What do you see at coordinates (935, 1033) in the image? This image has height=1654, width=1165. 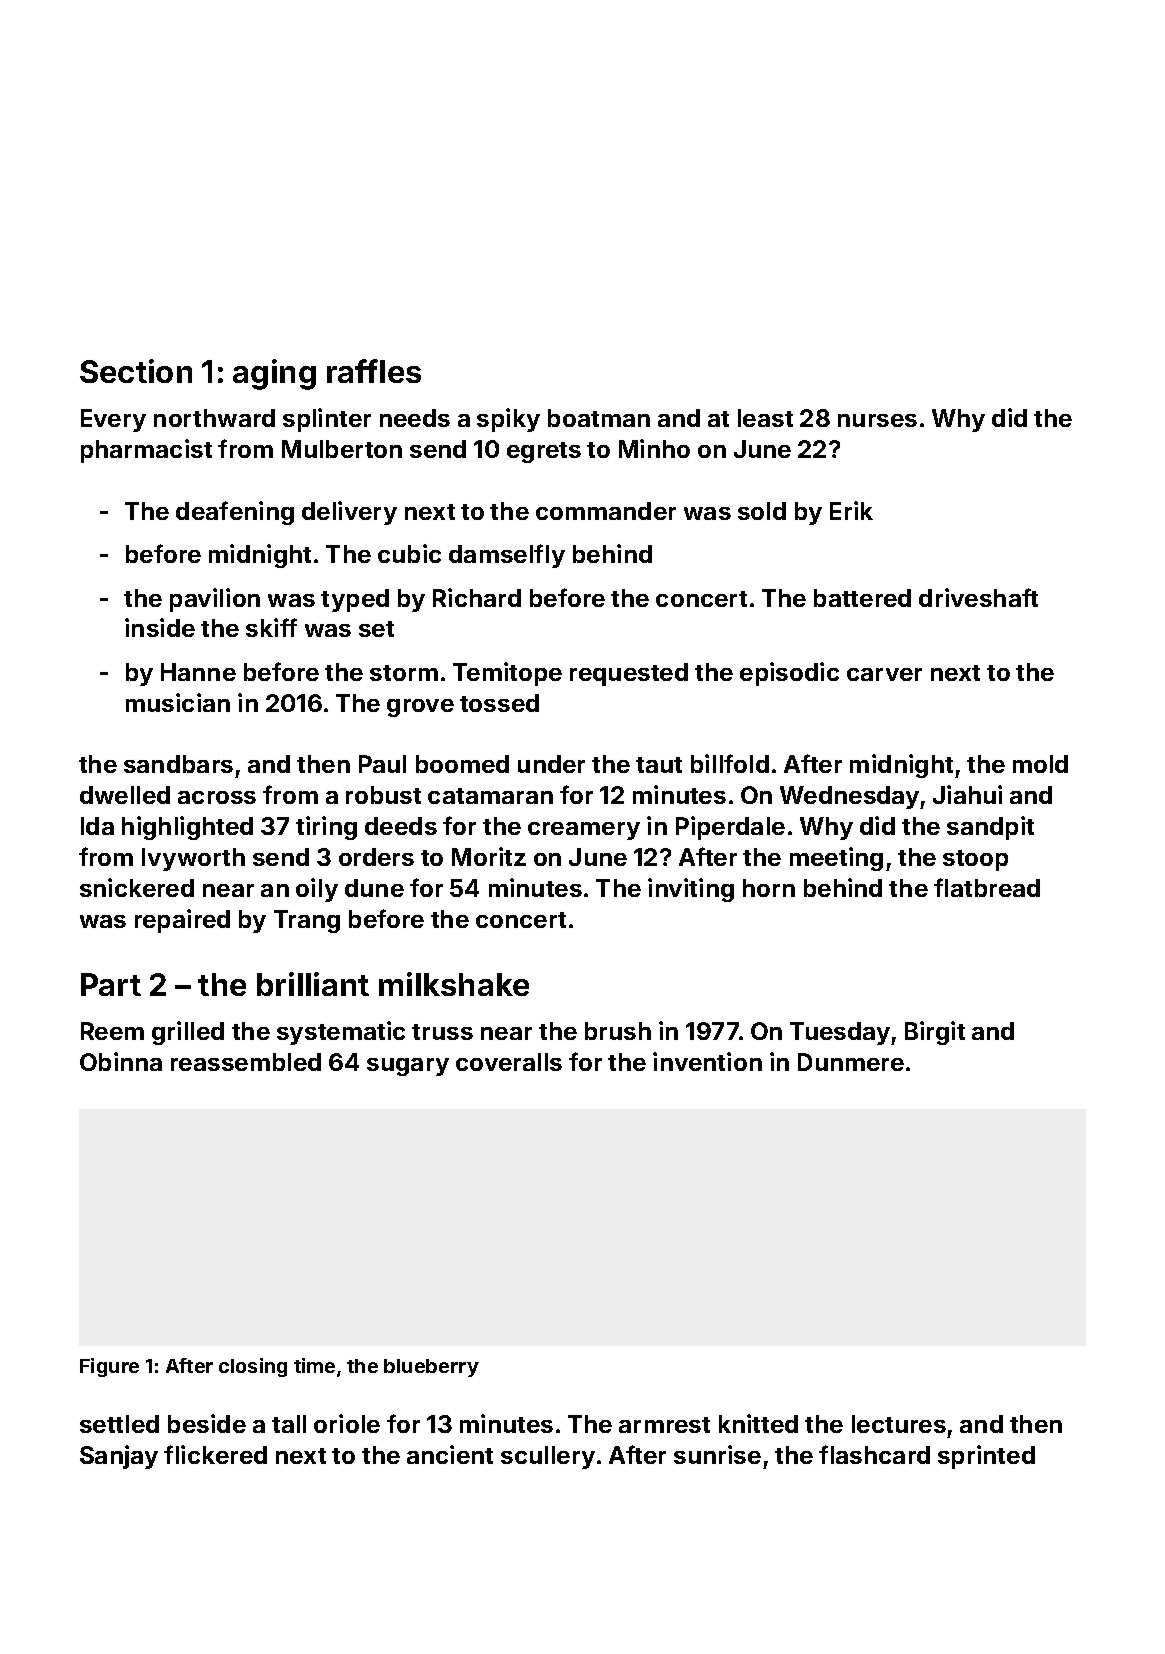 I see `Birgit` at bounding box center [935, 1033].
